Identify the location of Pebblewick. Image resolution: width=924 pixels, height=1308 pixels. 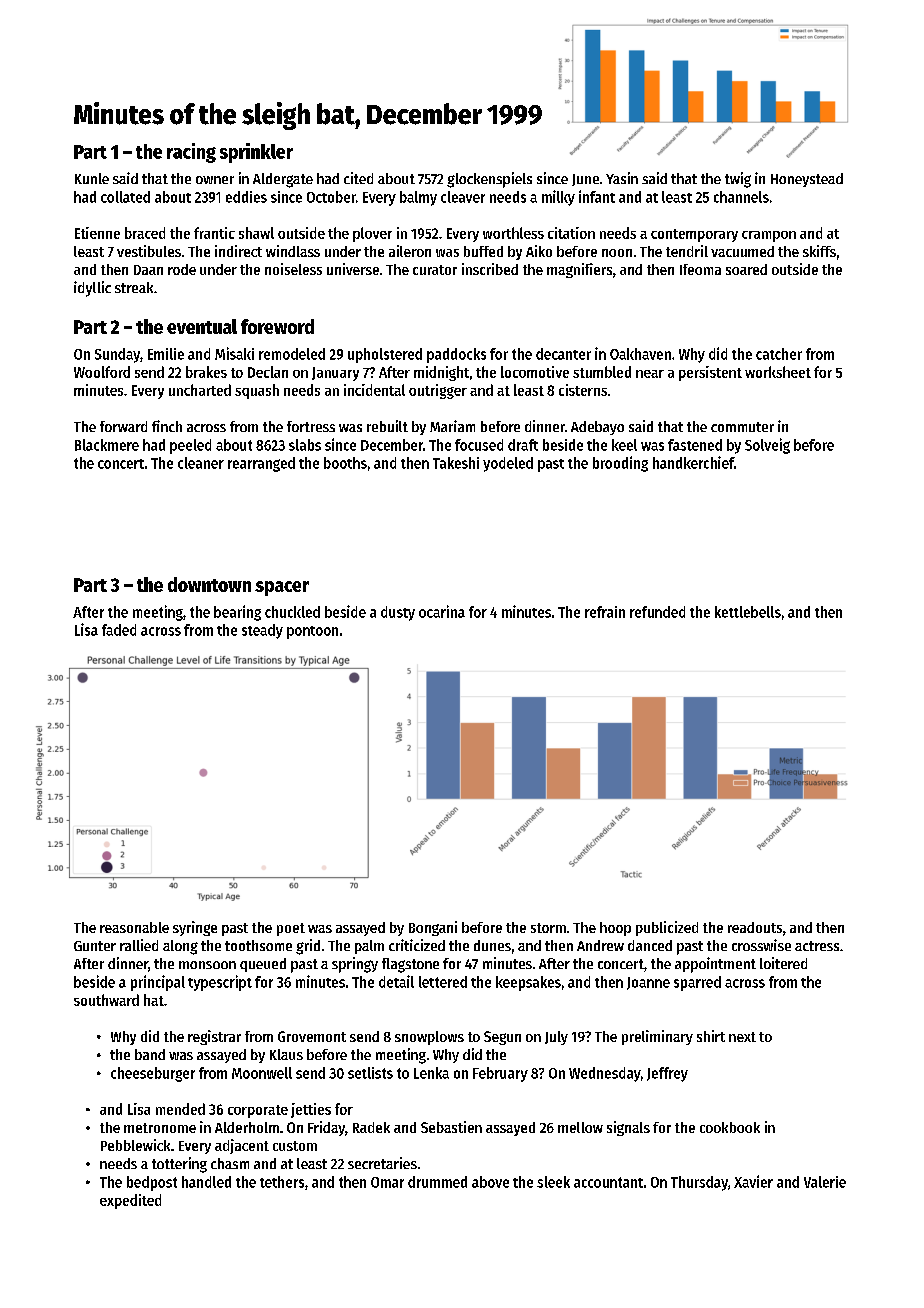
(135, 1145).
